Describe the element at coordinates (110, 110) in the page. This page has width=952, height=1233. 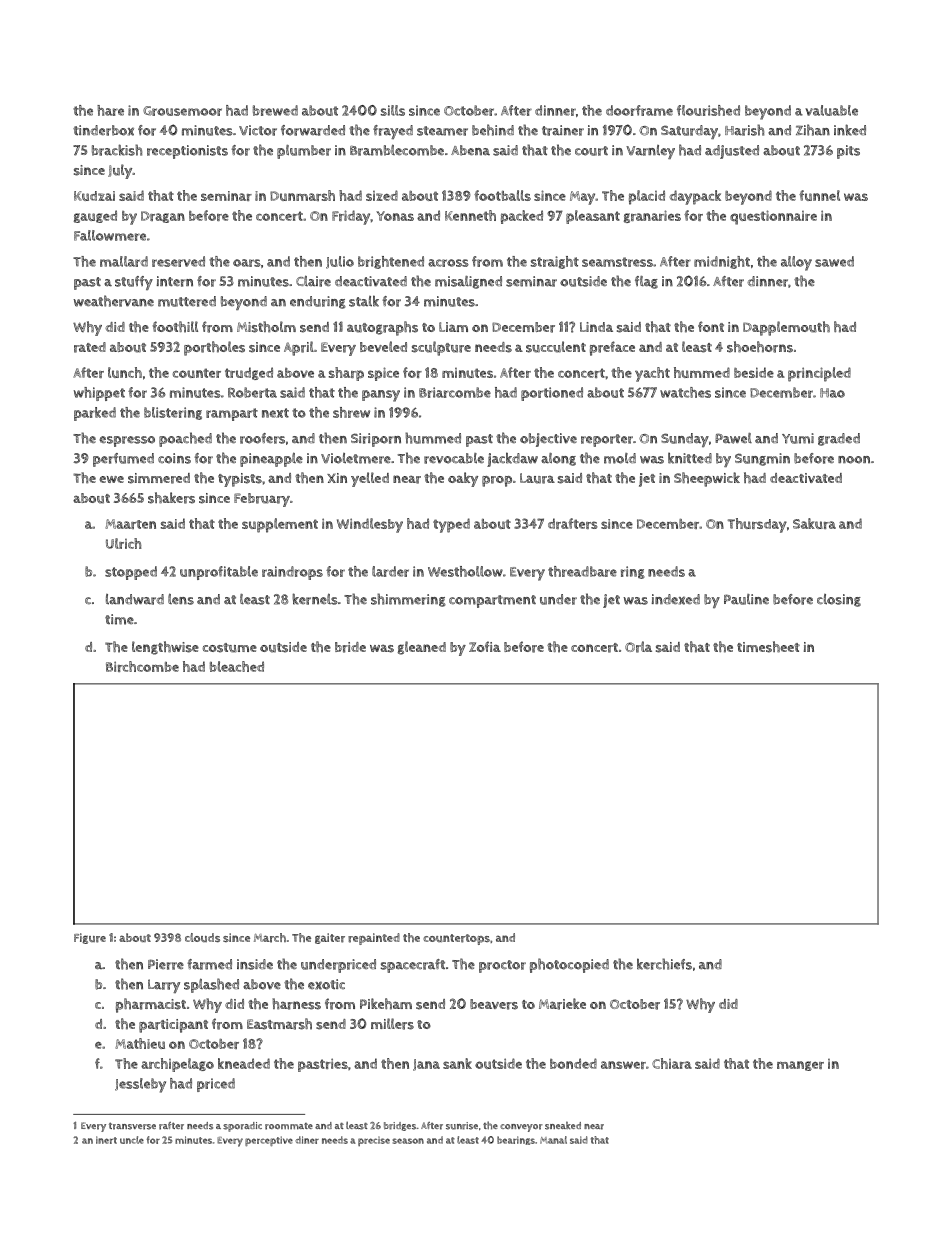
I see `hare` at that location.
